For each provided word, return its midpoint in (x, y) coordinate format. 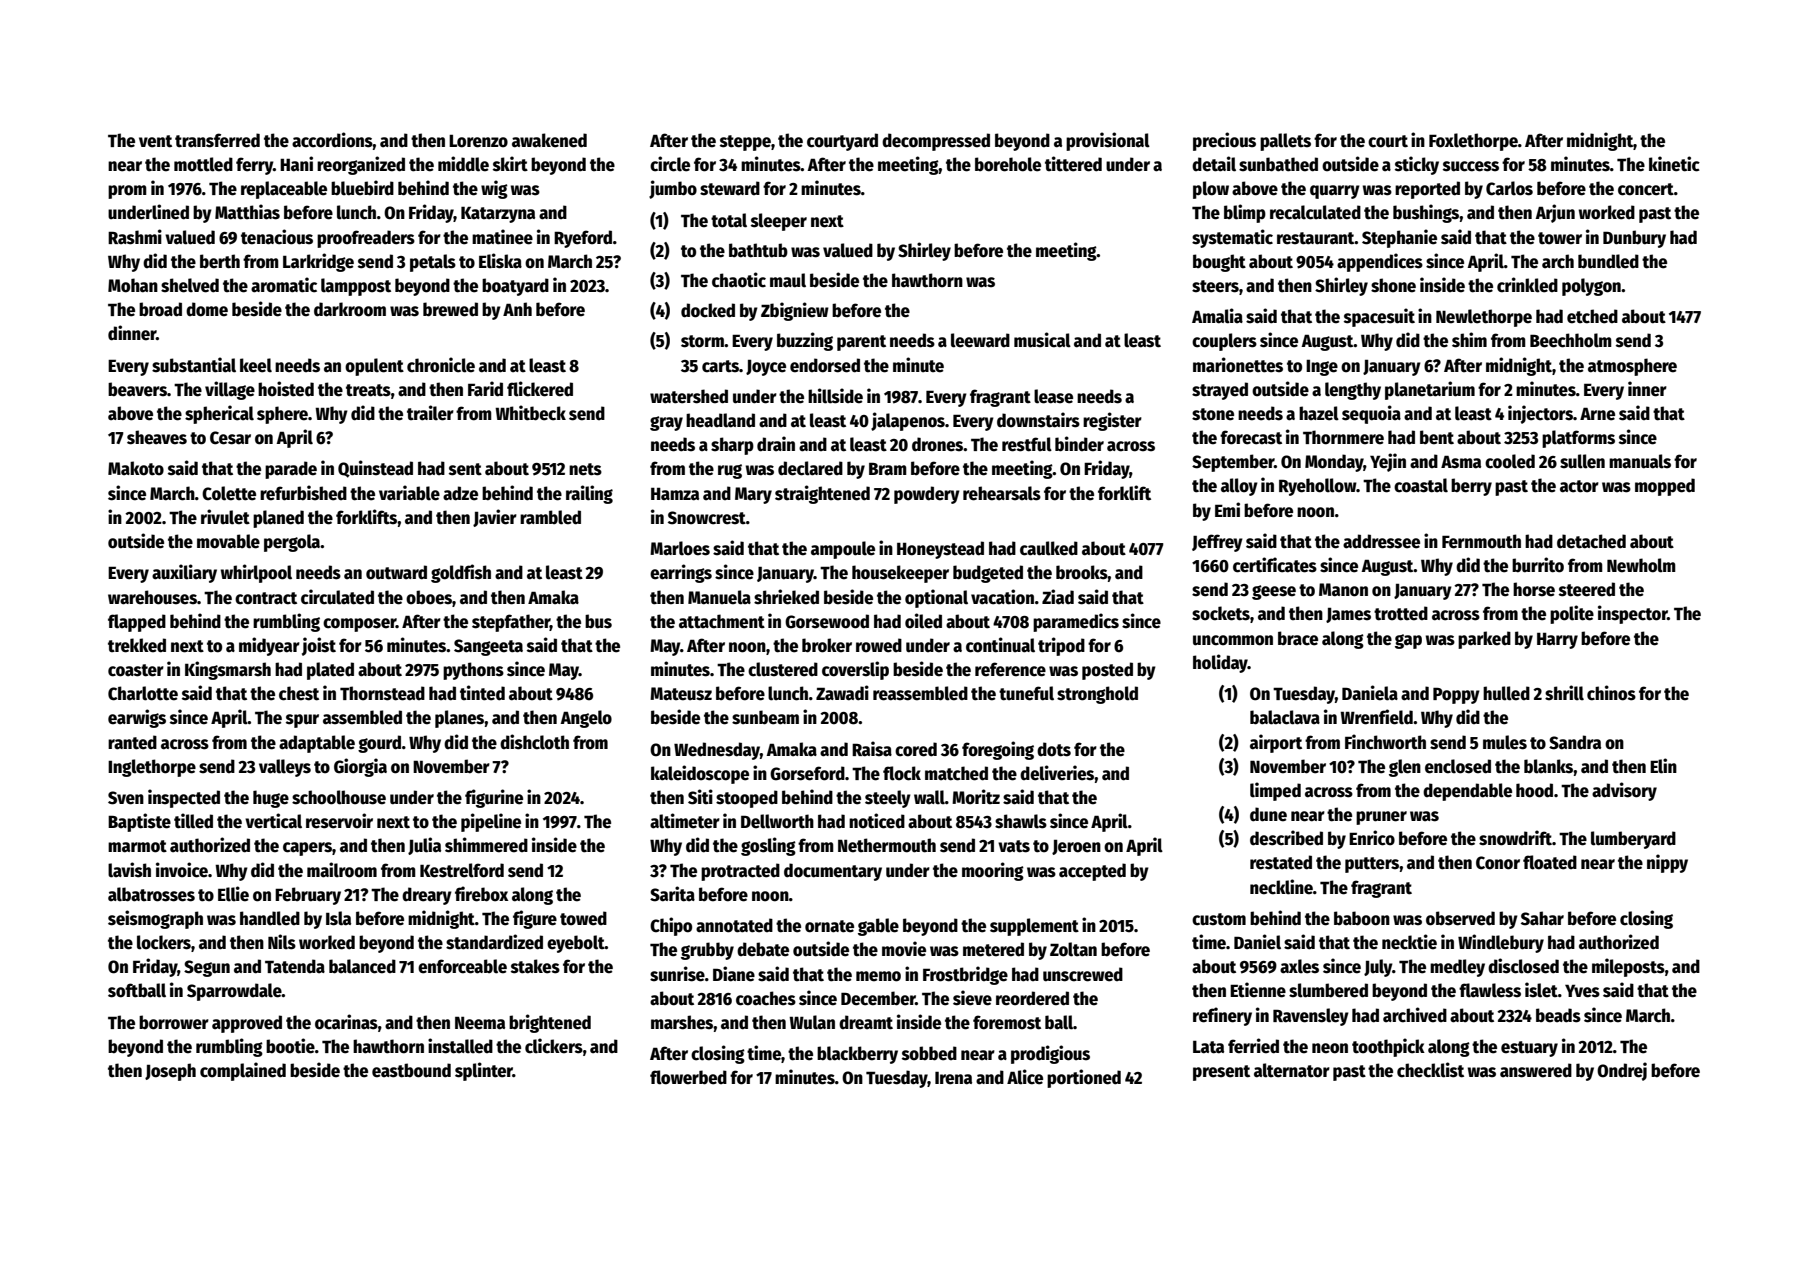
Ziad (1058, 597)
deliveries (1057, 773)
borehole (1008, 164)
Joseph (170, 1072)
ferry (254, 166)
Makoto (136, 468)
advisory (1624, 791)
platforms (1578, 439)
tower (1560, 238)
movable (228, 541)
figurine (494, 798)
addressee (1381, 541)
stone (1213, 414)
